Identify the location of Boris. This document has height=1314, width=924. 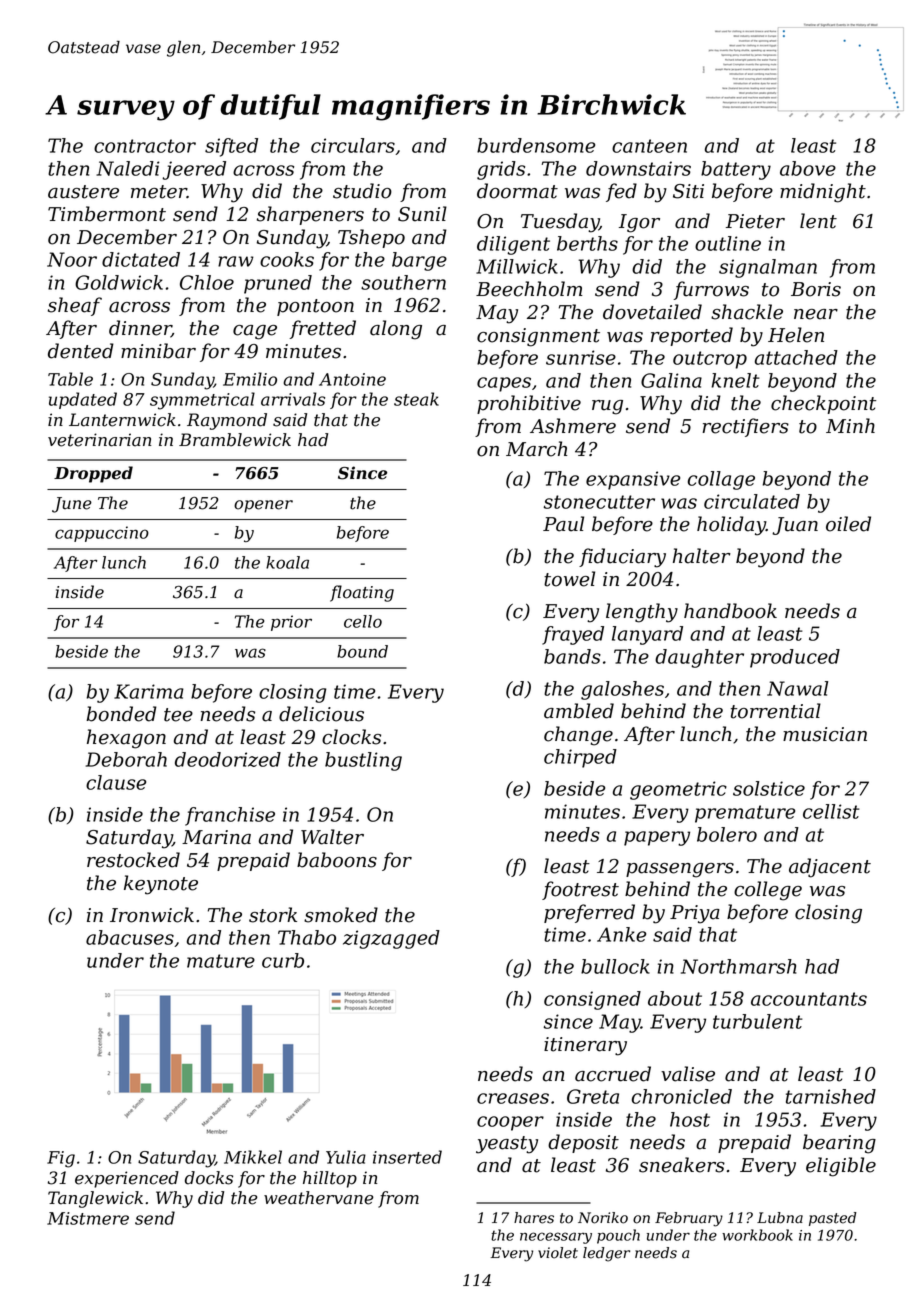
(816, 289).
